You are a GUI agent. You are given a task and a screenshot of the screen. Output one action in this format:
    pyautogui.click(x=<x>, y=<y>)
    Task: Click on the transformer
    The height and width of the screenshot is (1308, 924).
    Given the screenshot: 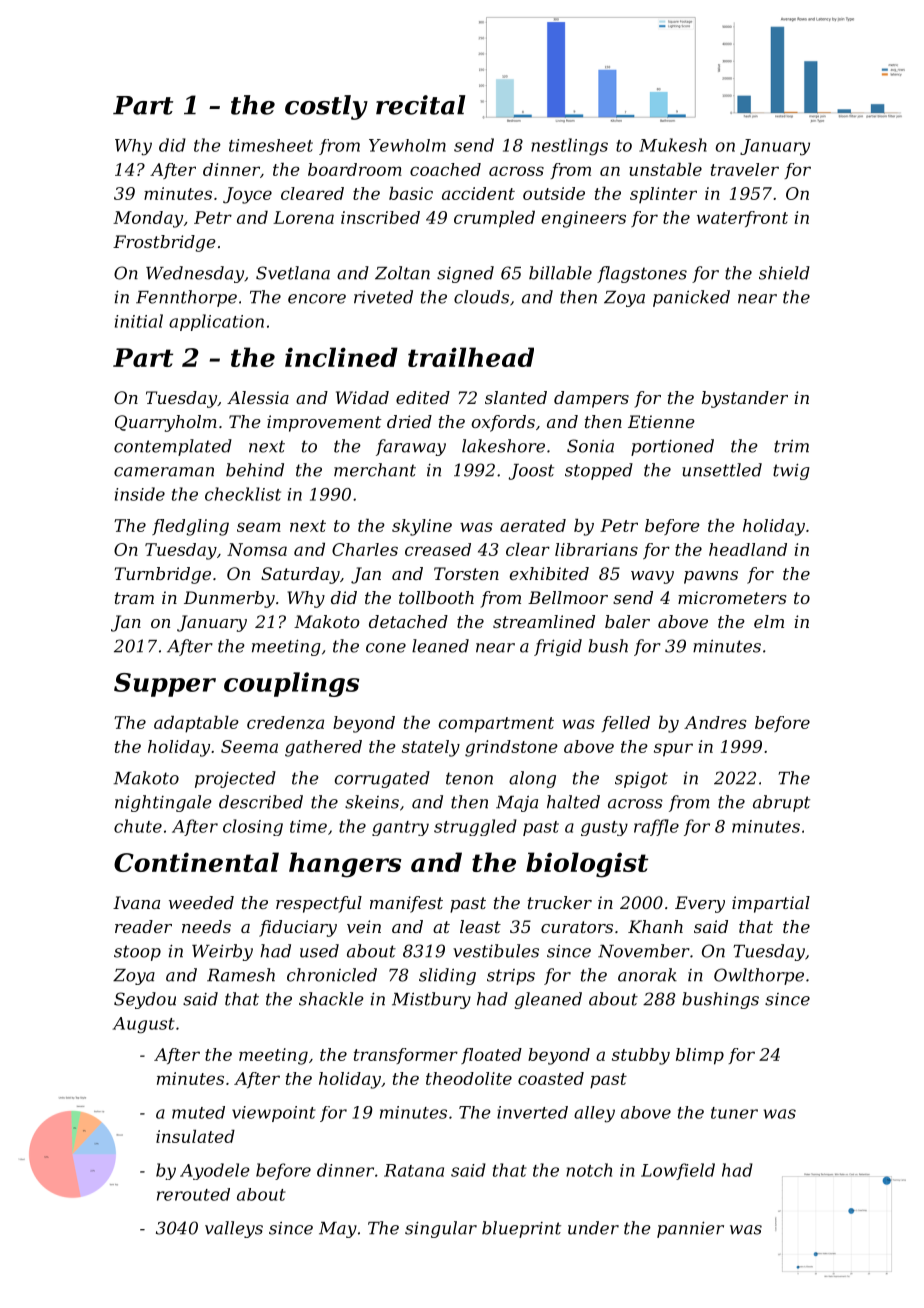 What is the action you would take?
    pyautogui.click(x=406, y=1056)
